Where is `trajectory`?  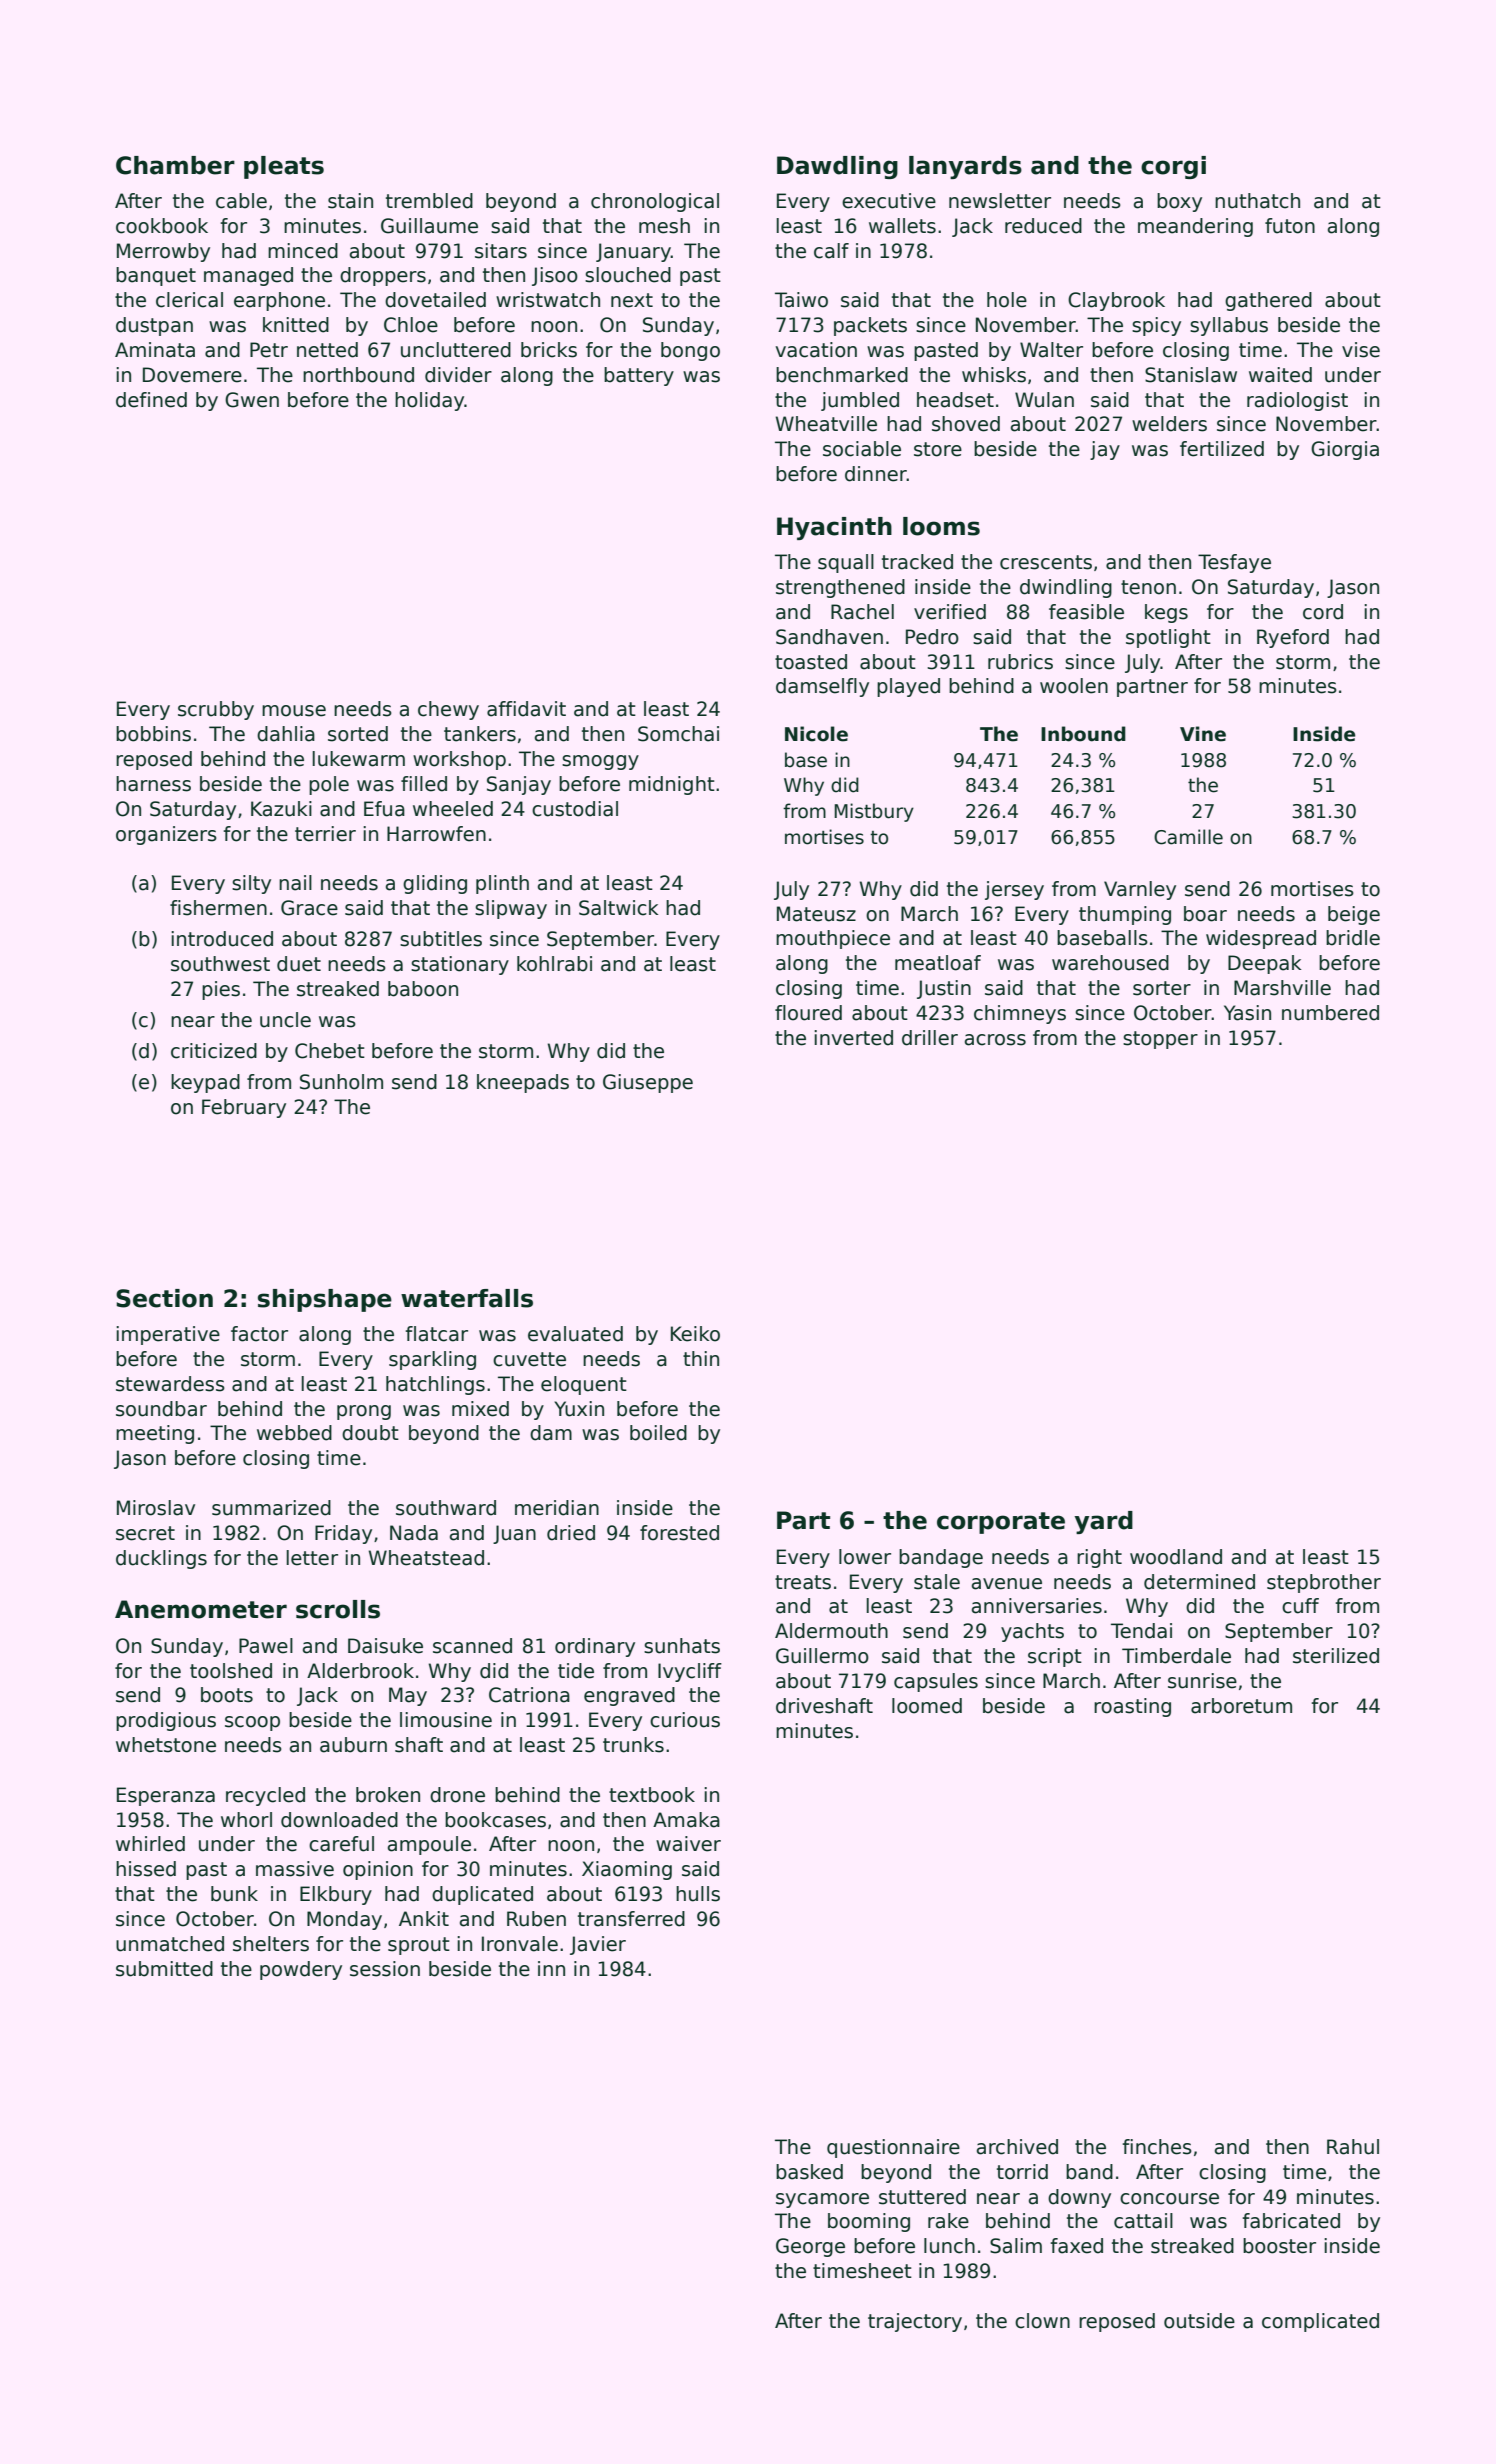
trajectory is located at coordinates (915, 2322).
